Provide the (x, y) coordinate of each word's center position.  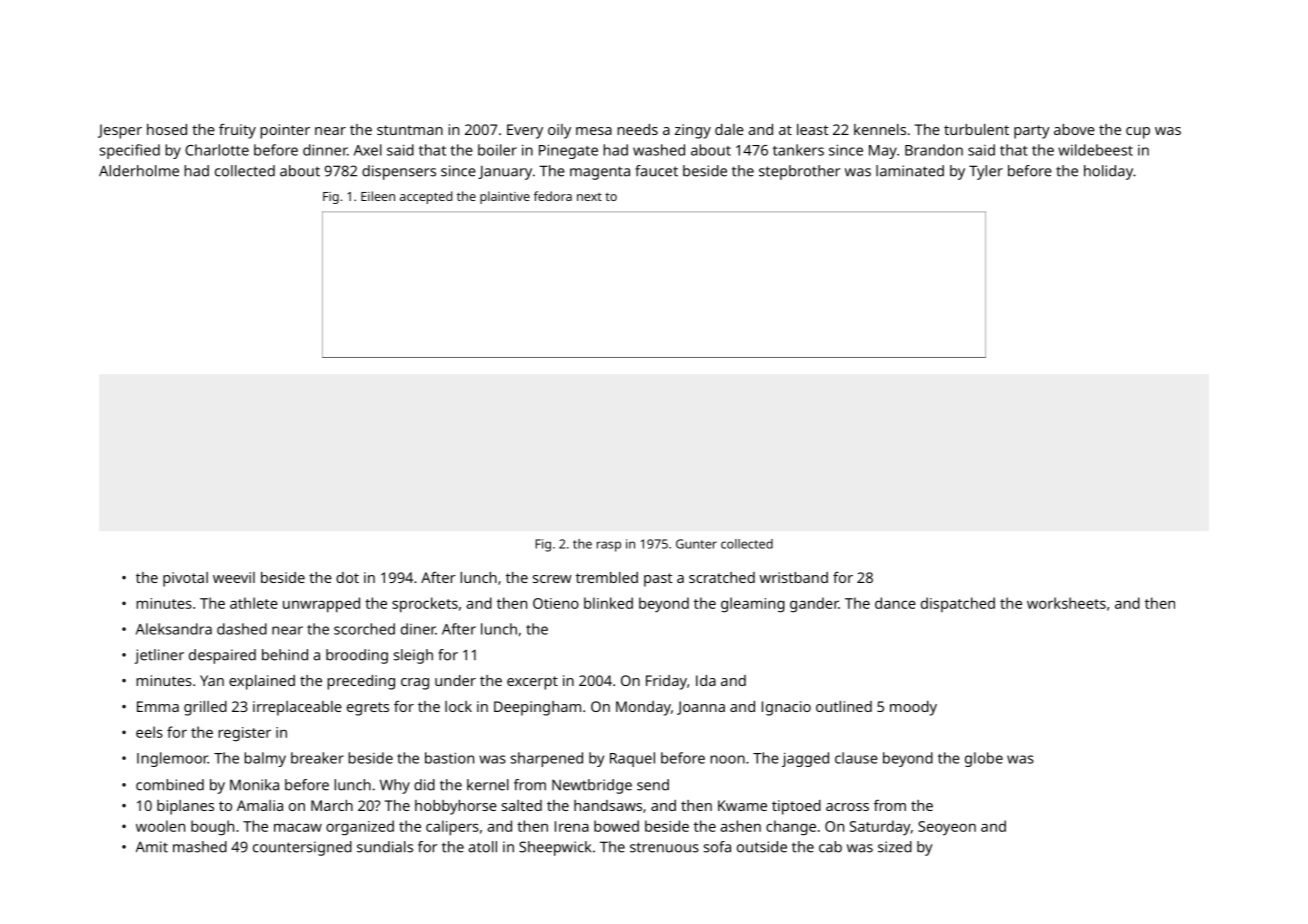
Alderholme (139, 171)
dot (347, 577)
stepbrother (799, 172)
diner (418, 629)
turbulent (976, 129)
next (589, 197)
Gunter (696, 544)
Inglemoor (172, 759)
